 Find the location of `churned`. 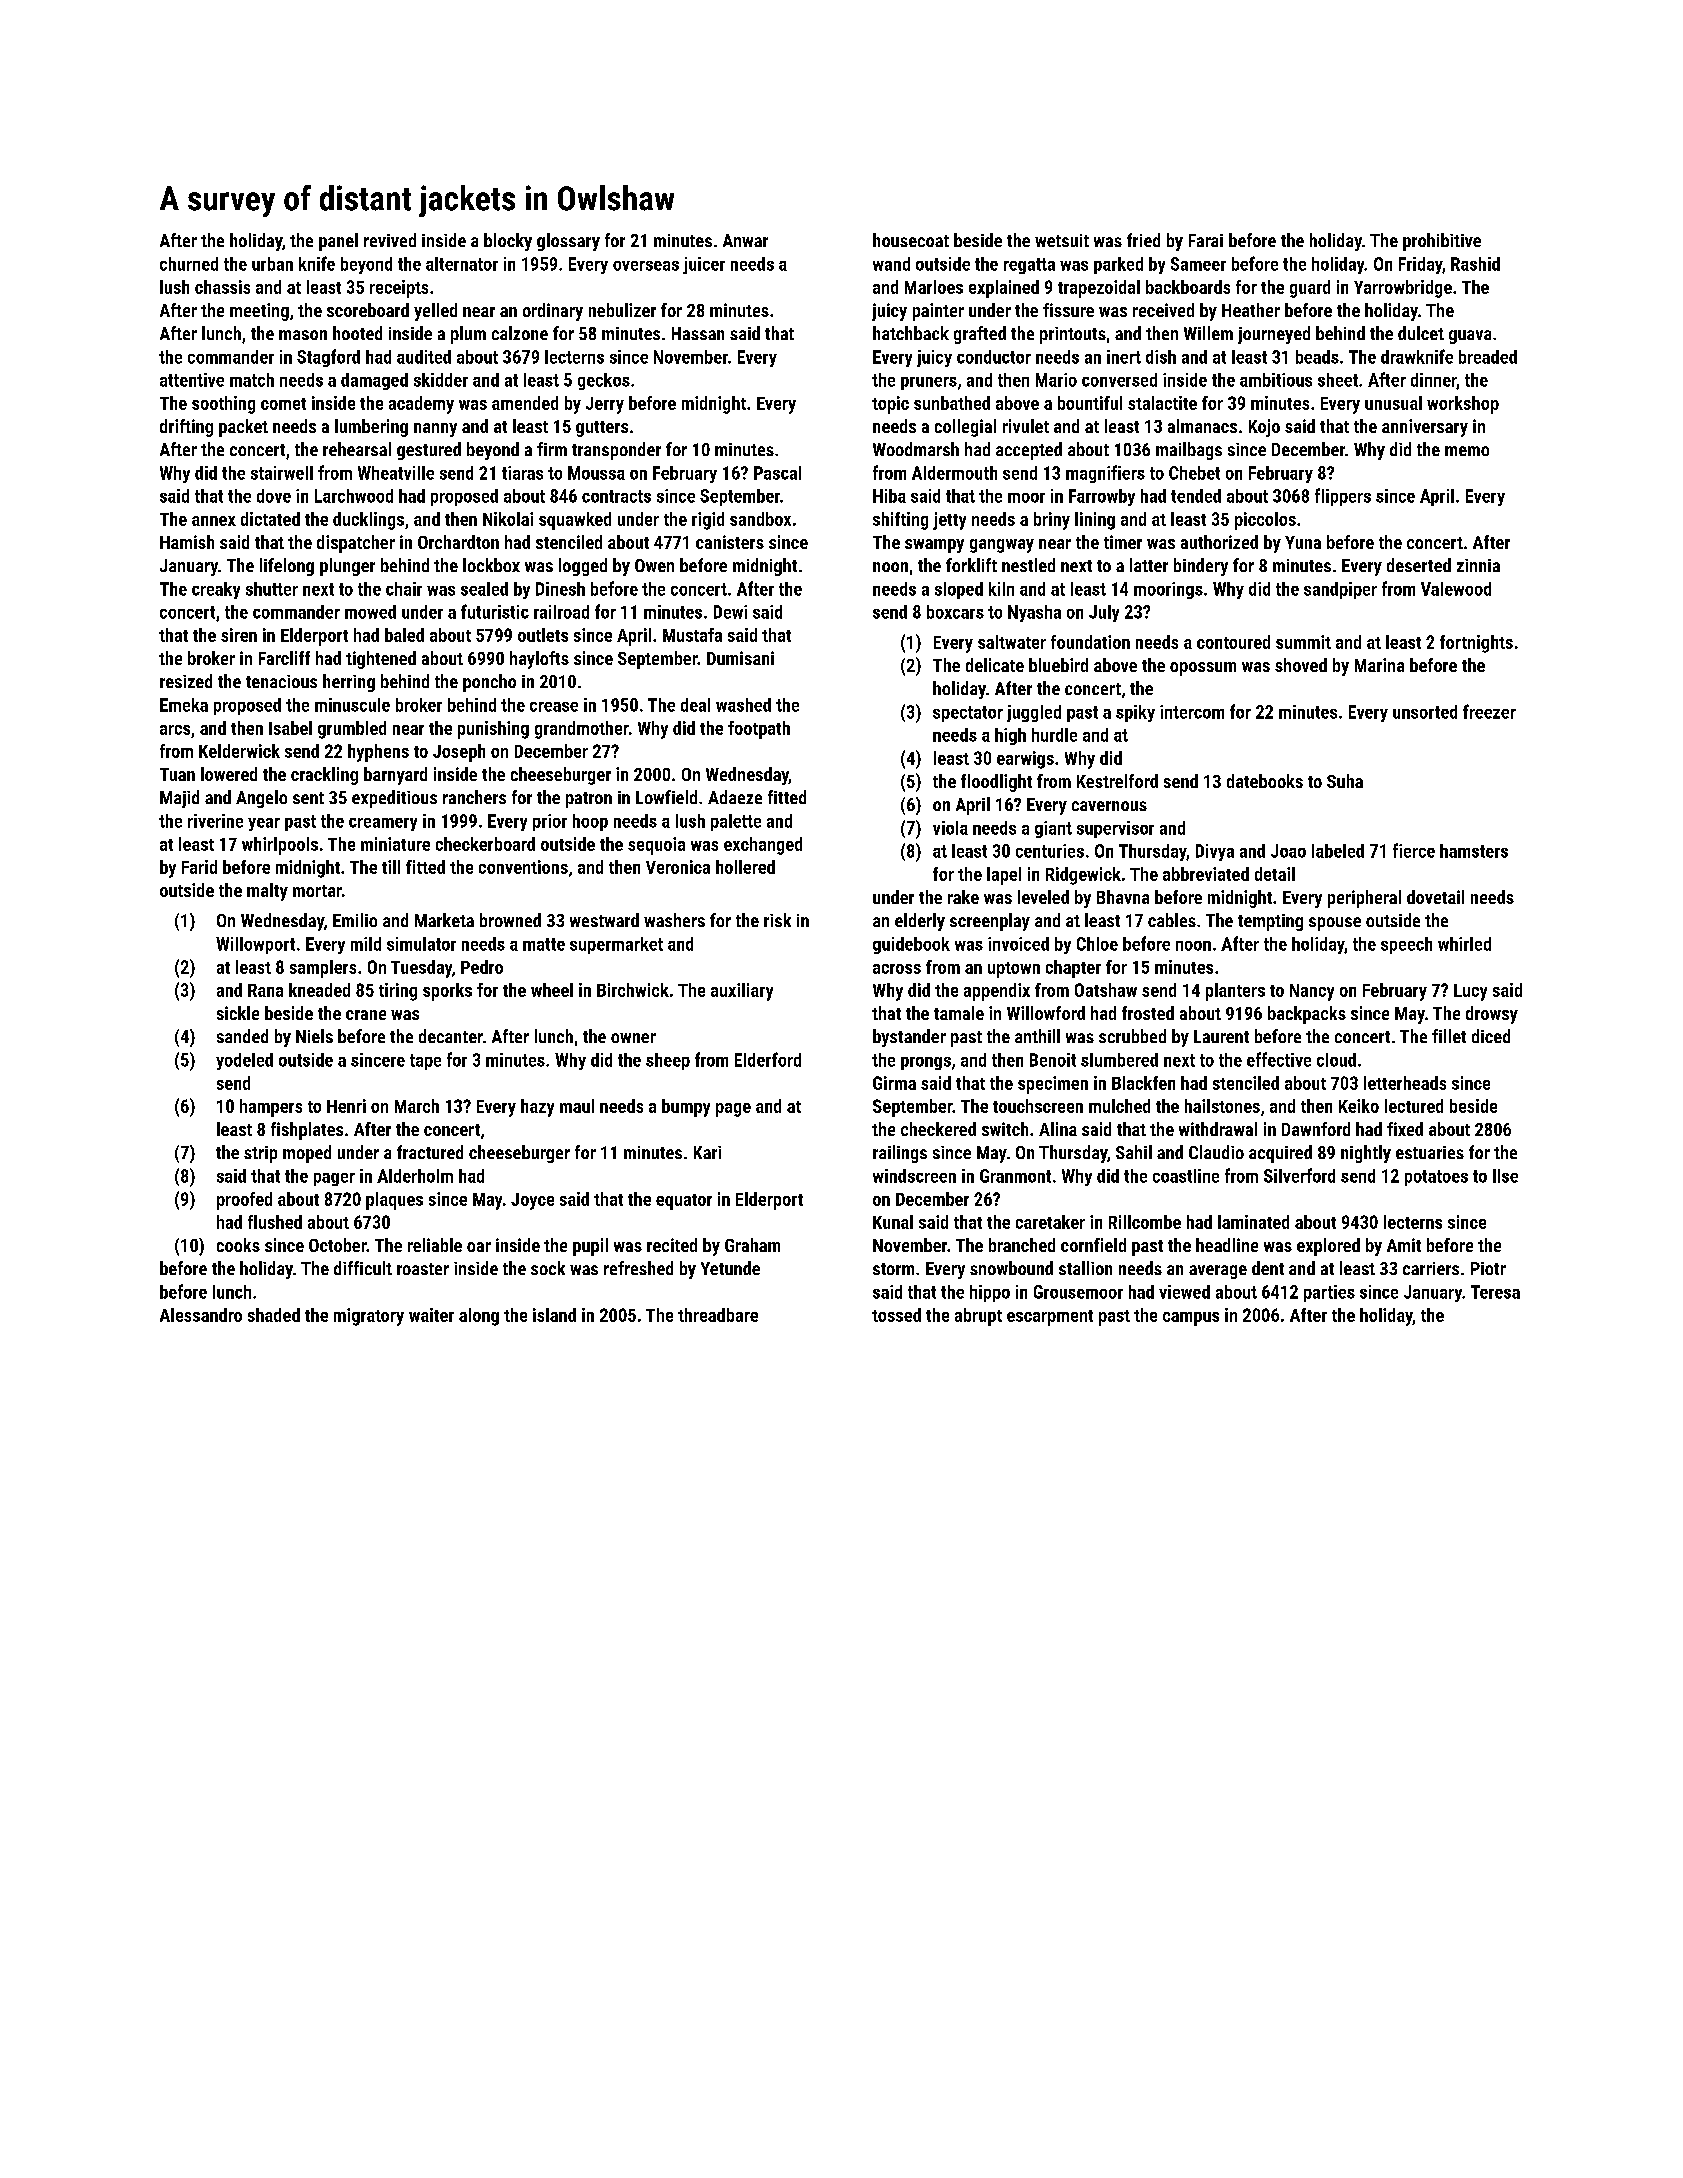

churned is located at coordinates (189, 264).
